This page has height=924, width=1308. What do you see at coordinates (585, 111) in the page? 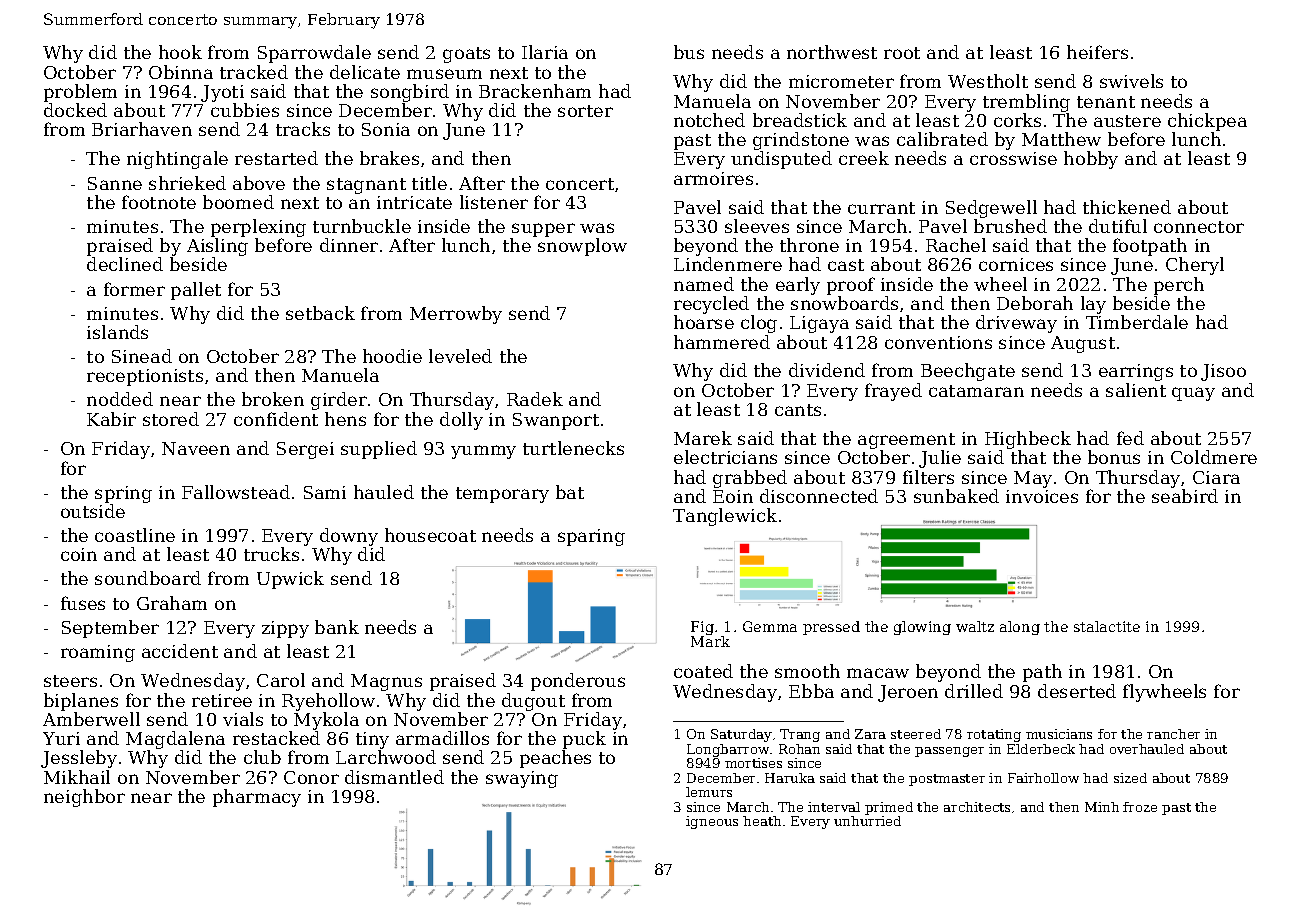
I see `sorter` at bounding box center [585, 111].
